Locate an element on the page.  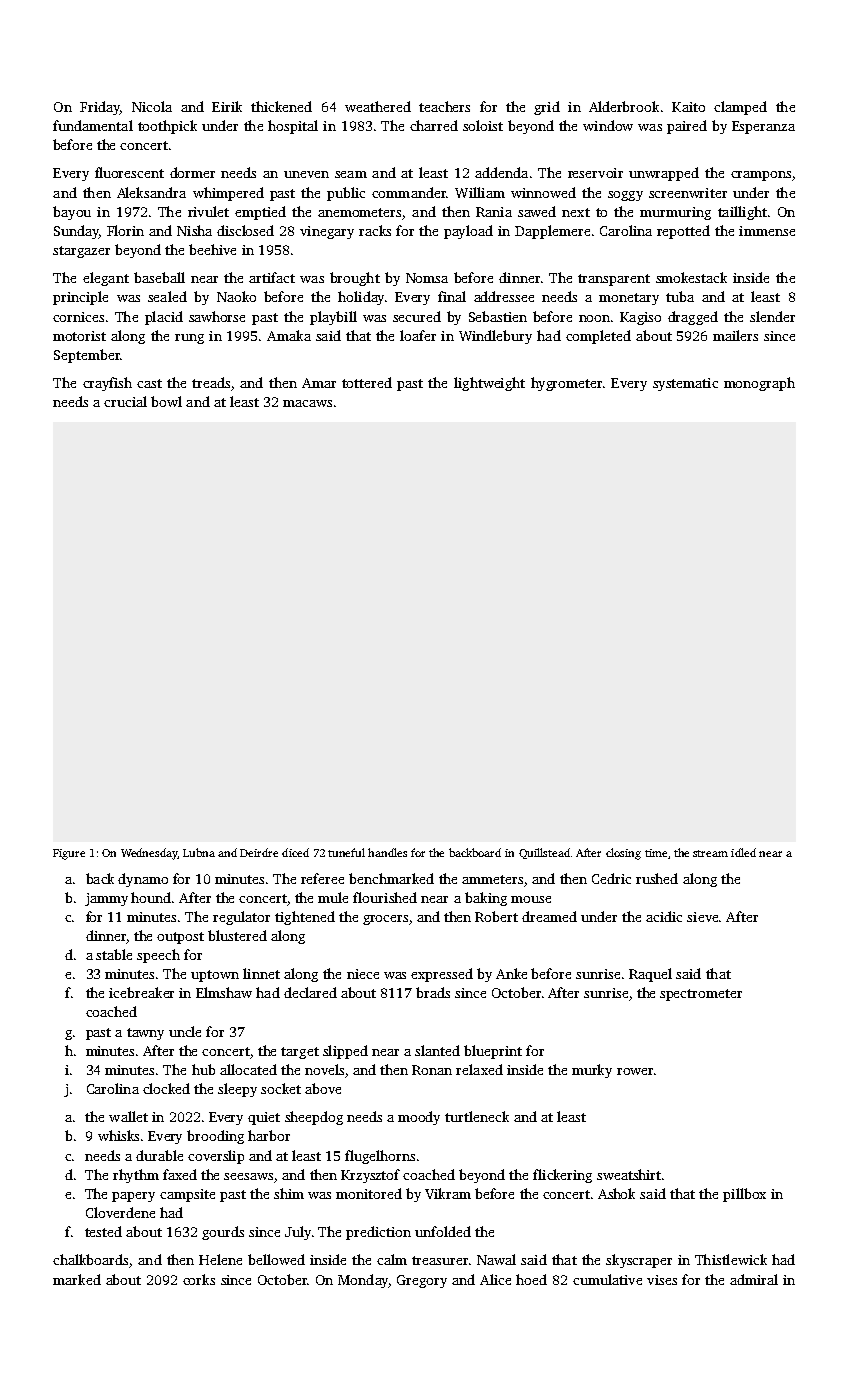
clocked is located at coordinates (166, 1088).
